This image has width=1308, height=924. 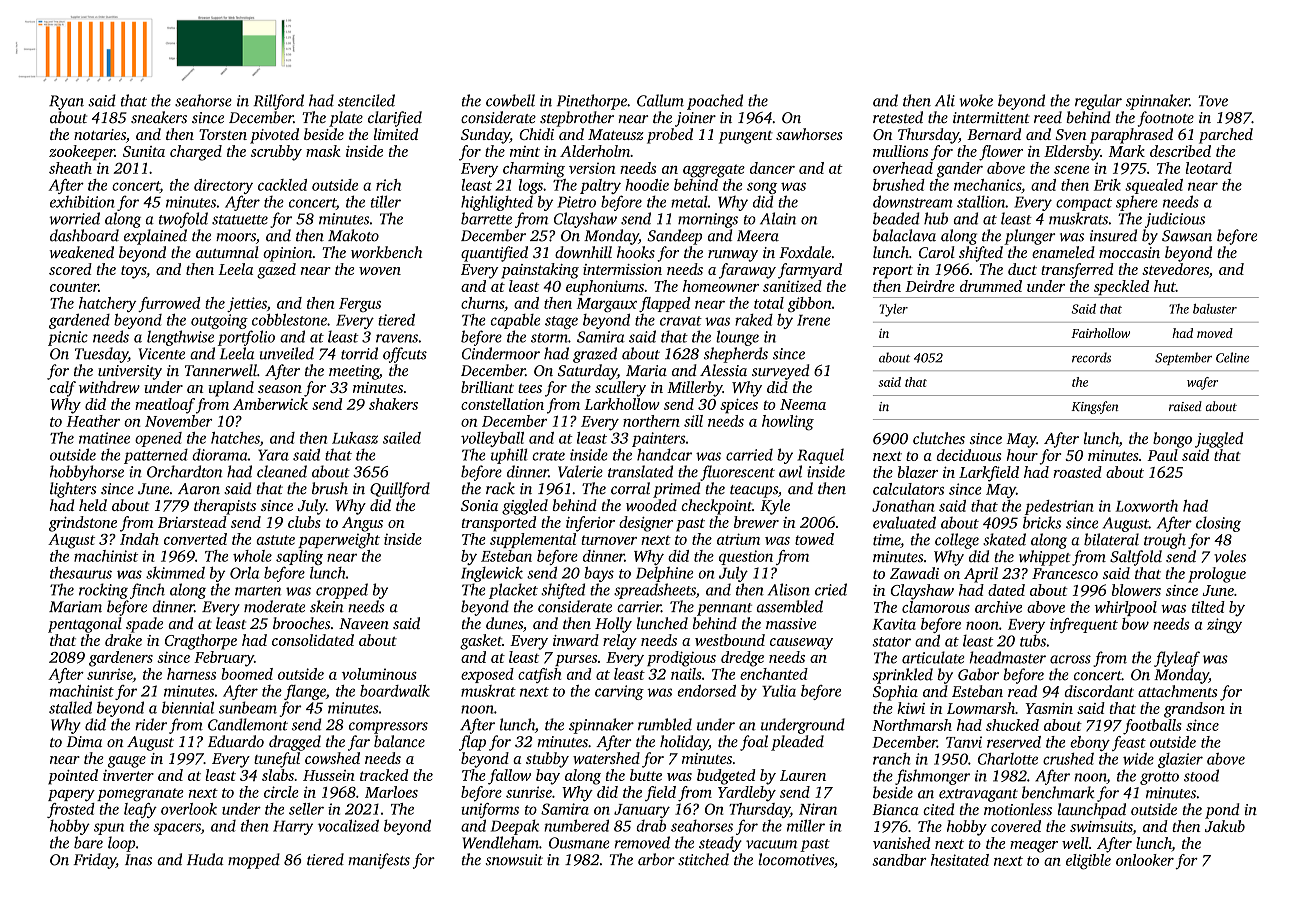 I want to click on sawhorses, so click(x=809, y=134).
